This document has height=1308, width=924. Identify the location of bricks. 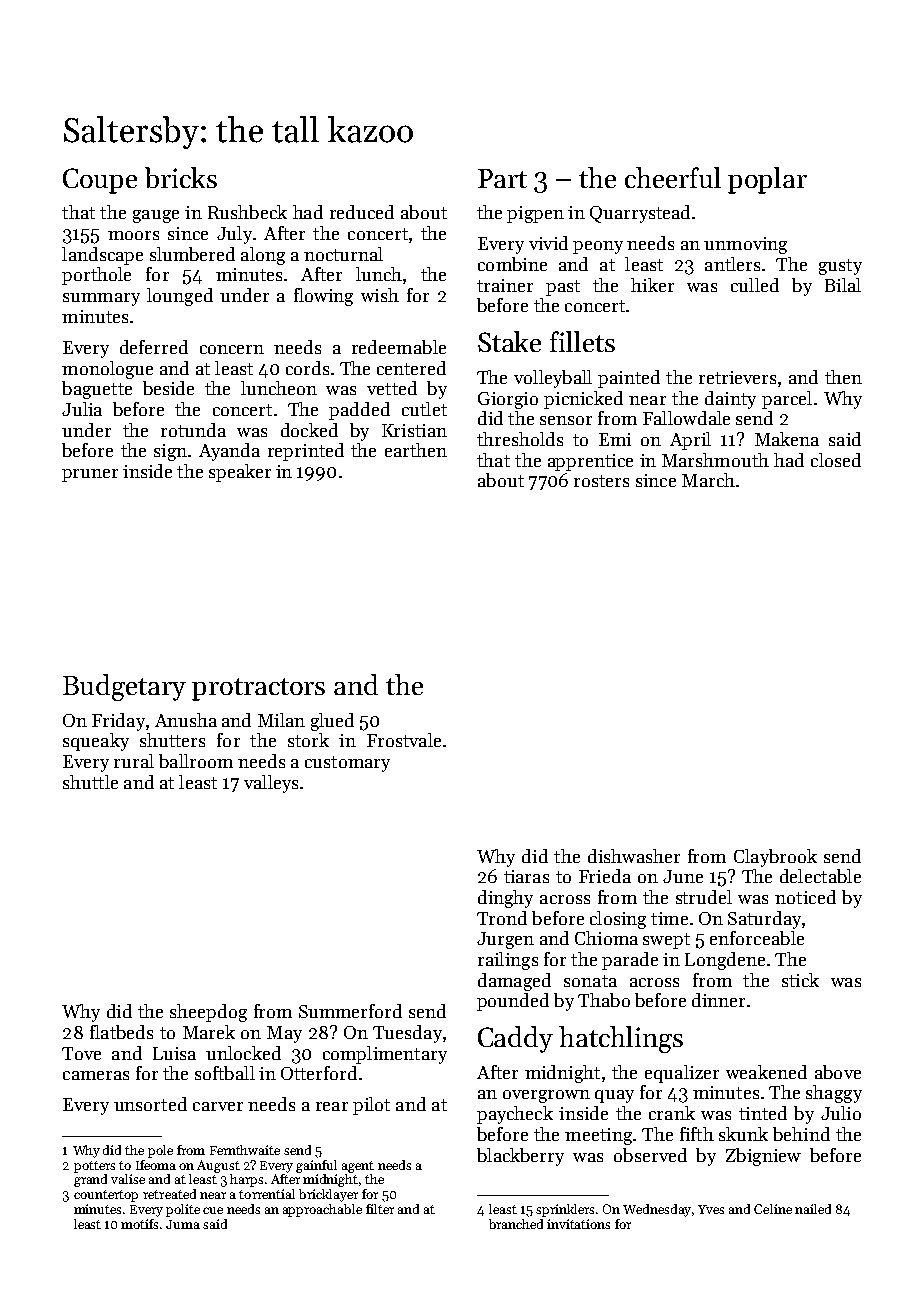
(181, 177).
